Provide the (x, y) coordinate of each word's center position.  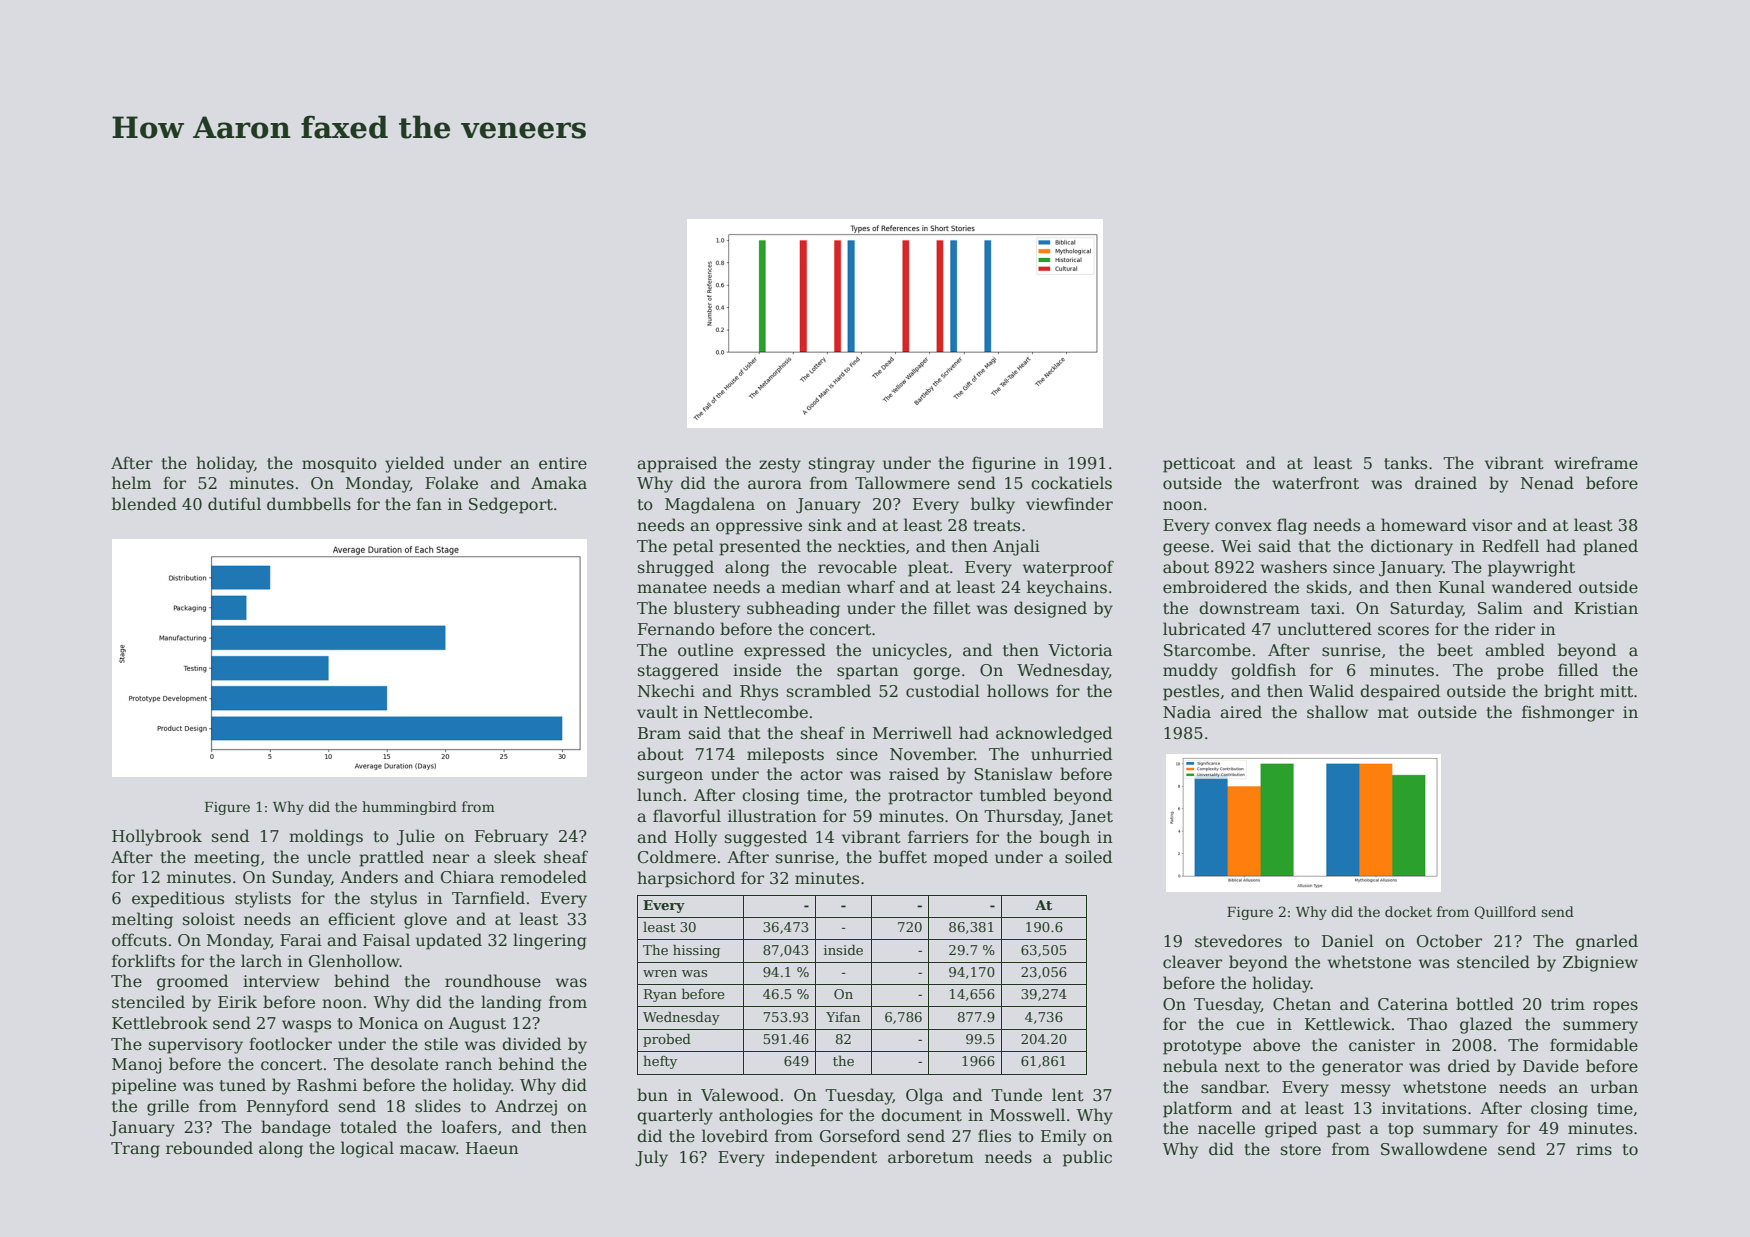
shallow (1337, 712)
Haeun (492, 1148)
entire (563, 463)
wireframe (1596, 463)
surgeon (670, 777)
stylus (394, 899)
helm (131, 483)
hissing (696, 951)
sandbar (1234, 1087)
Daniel (1348, 940)
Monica (388, 1023)
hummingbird (409, 808)
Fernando (676, 629)
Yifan (843, 1017)
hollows (1017, 690)
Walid (1331, 690)
